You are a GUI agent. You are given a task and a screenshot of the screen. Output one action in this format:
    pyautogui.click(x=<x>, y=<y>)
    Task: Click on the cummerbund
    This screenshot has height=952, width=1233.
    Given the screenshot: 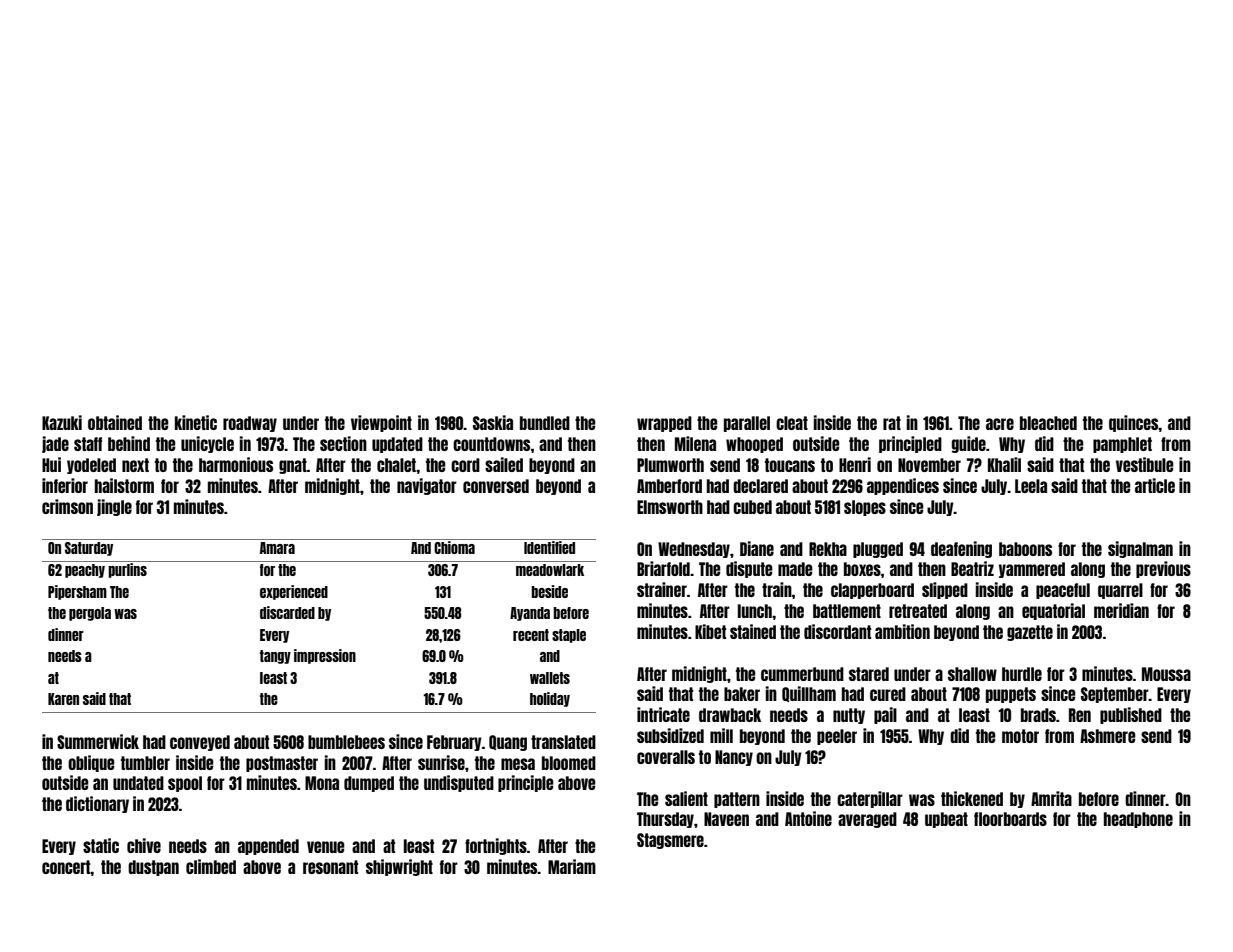 What is the action you would take?
    pyautogui.click(x=802, y=674)
